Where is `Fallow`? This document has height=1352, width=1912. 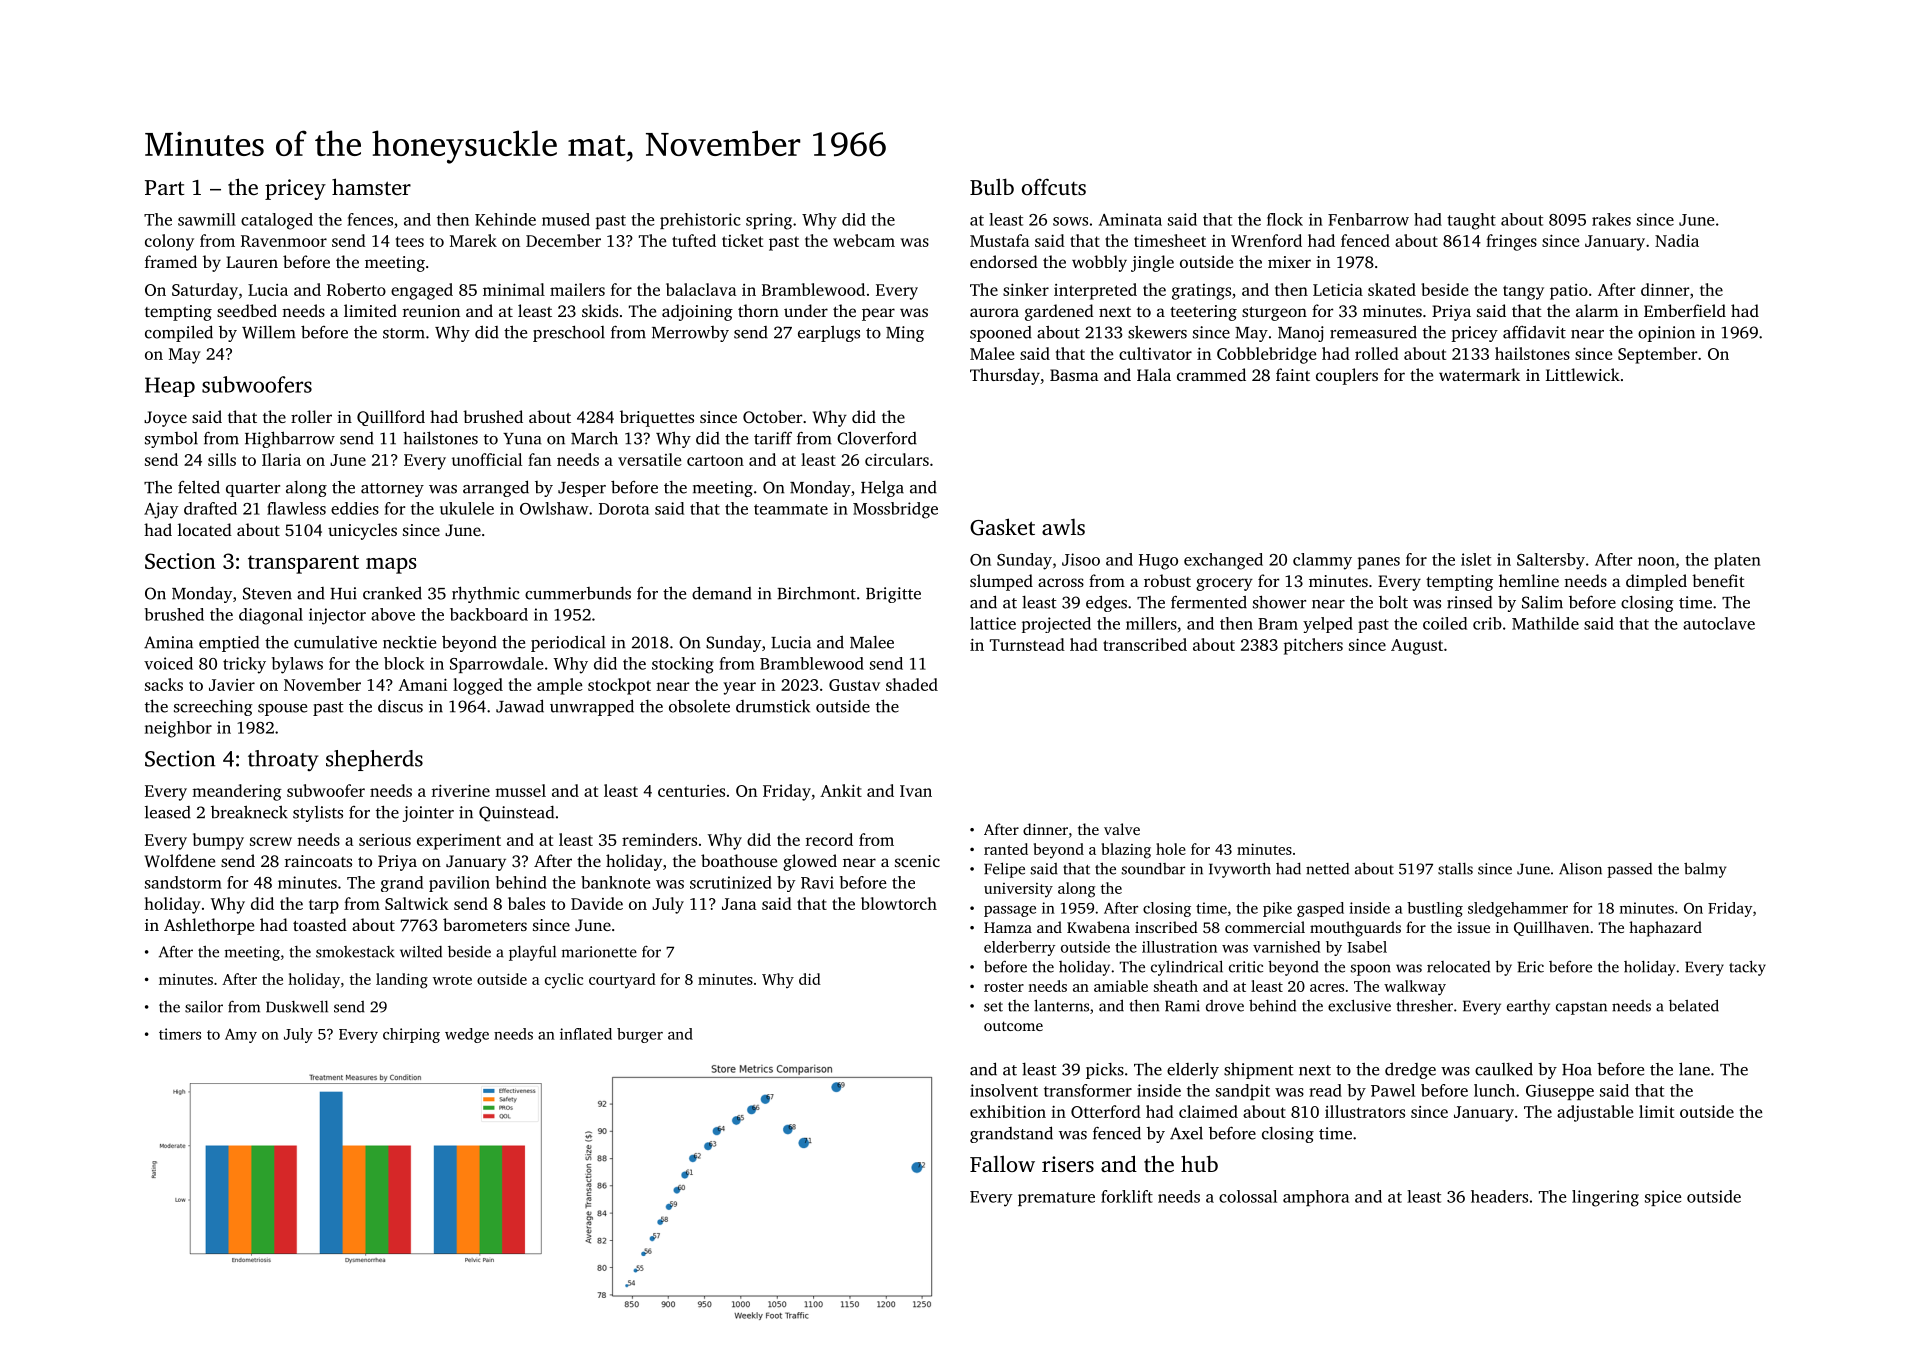
Fallow is located at coordinates (1002, 1163).
